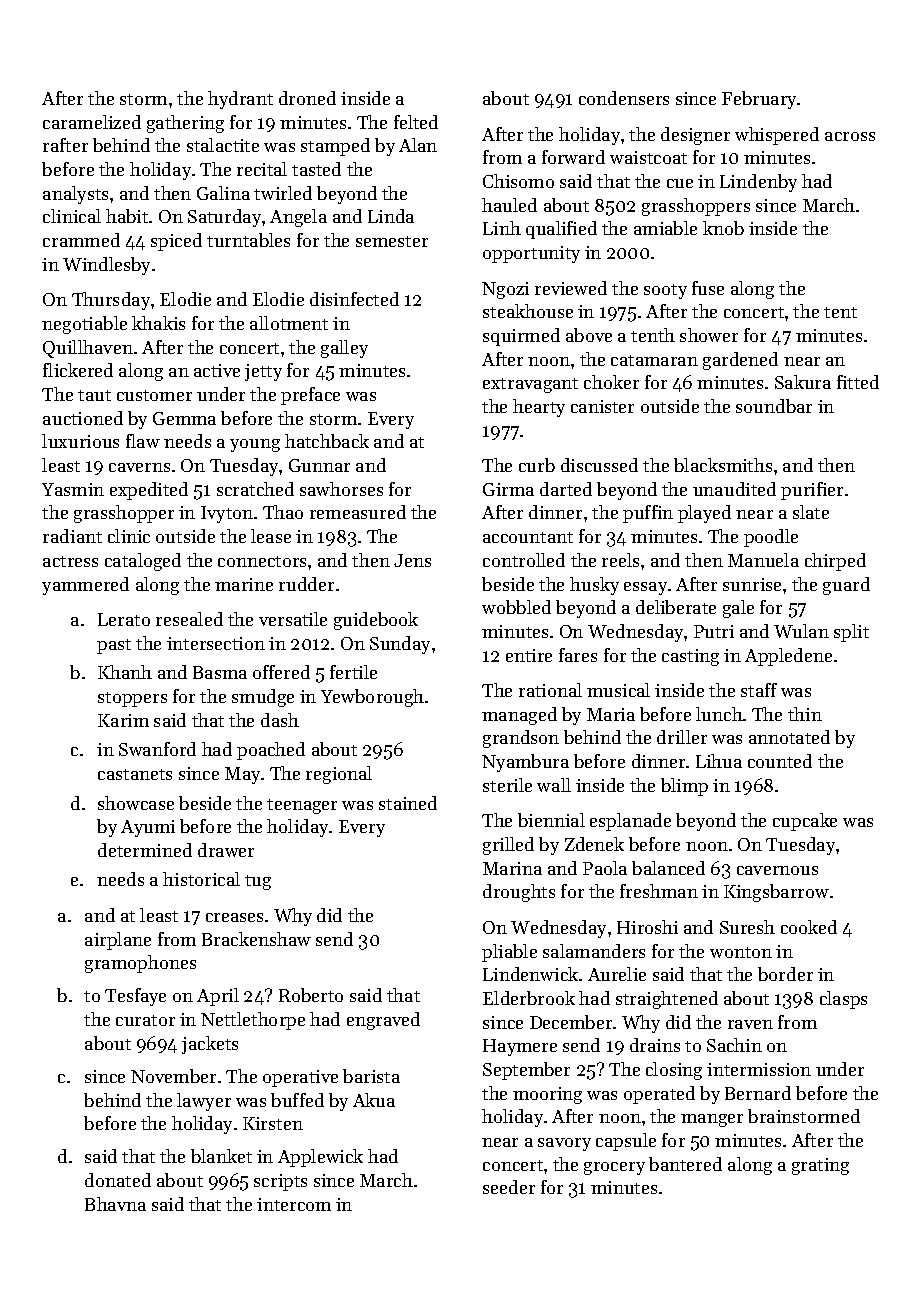  What do you see at coordinates (240, 100) in the page?
I see `hydrant` at bounding box center [240, 100].
